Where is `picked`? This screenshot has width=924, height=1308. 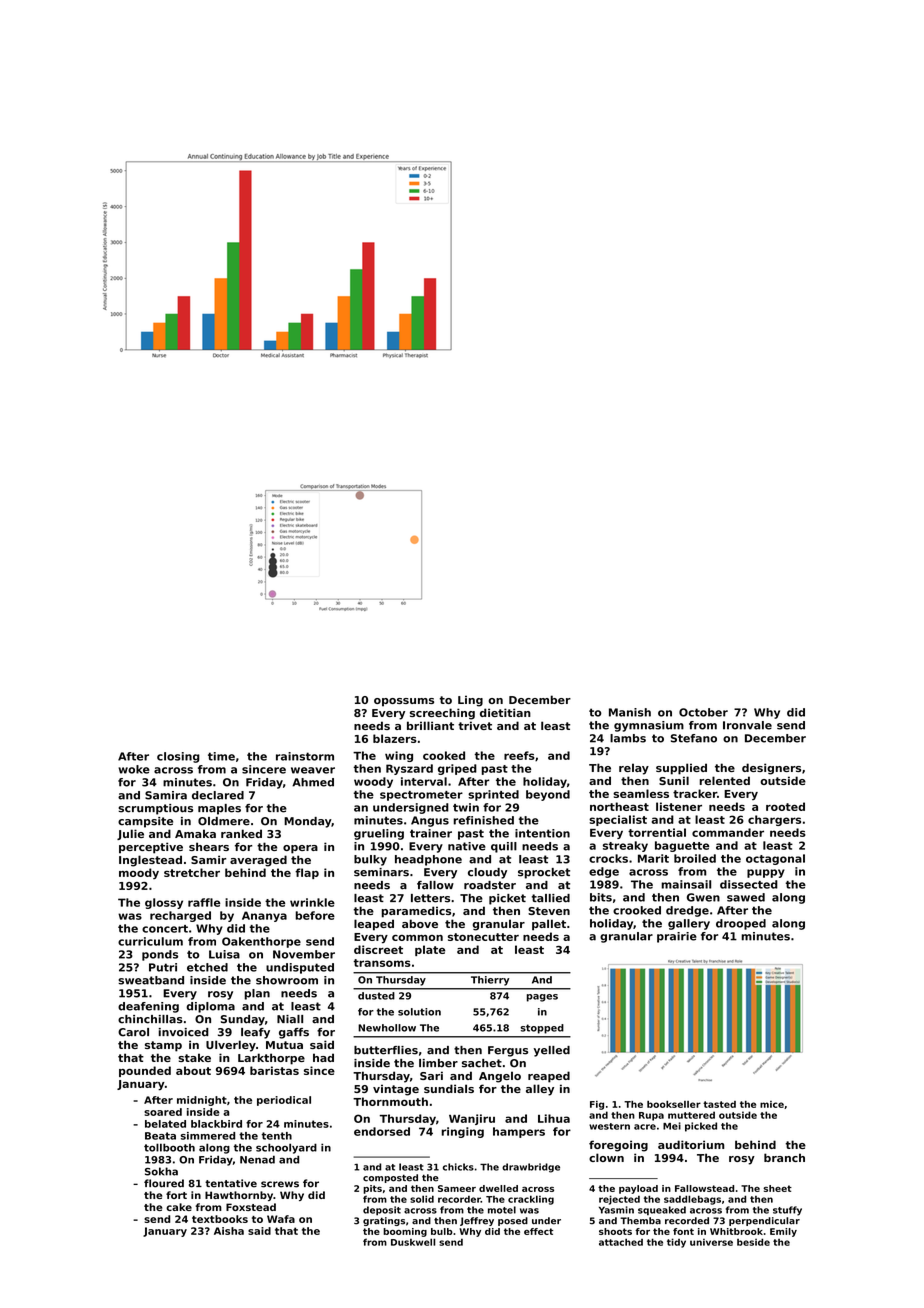
picked is located at coordinates (701, 1127).
